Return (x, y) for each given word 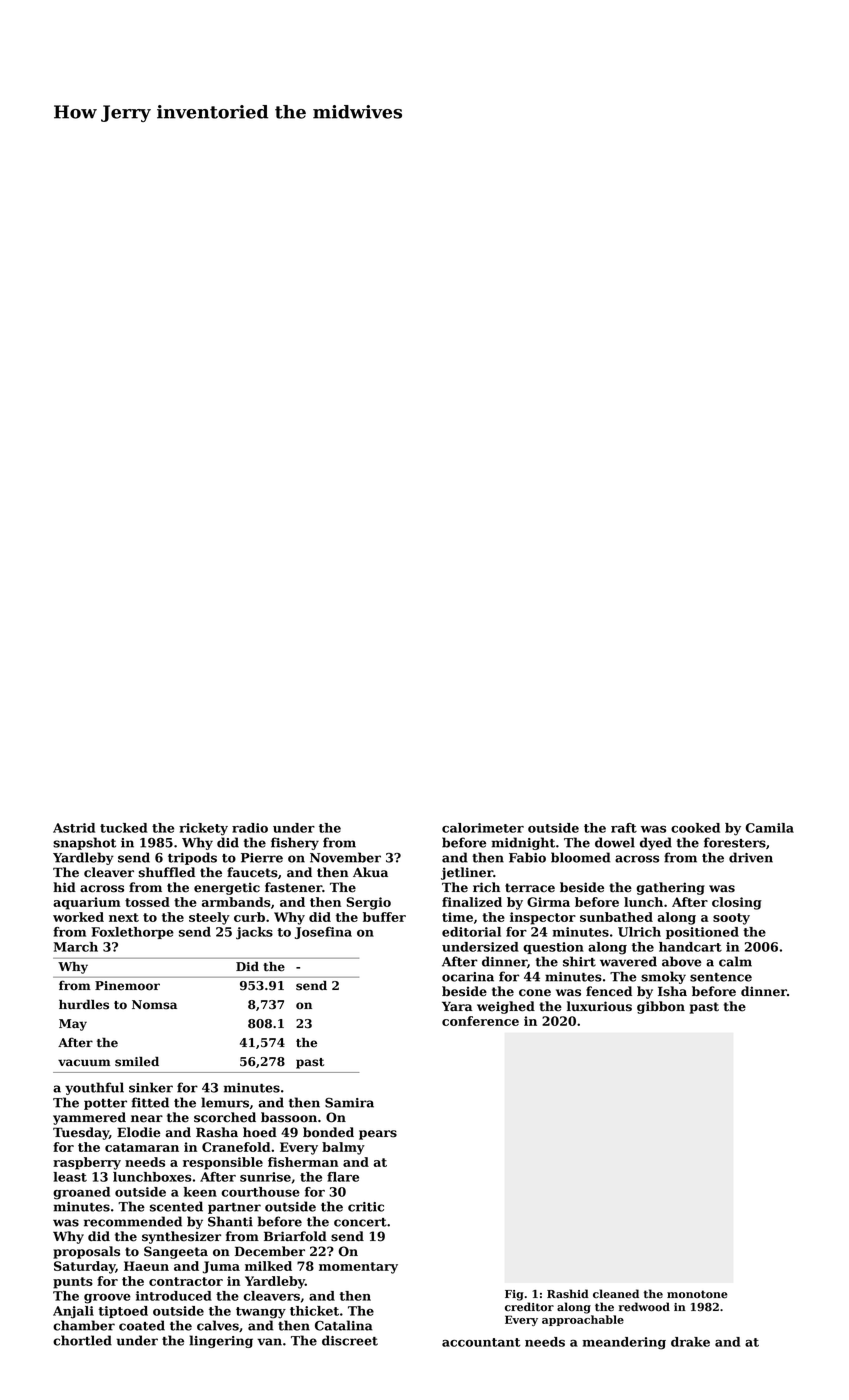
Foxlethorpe (132, 933)
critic (366, 1207)
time (457, 917)
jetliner (467, 873)
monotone (697, 1294)
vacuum (84, 1063)
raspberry (87, 1163)
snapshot (84, 843)
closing (737, 903)
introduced (174, 1296)
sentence (721, 977)
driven (751, 857)
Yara (457, 1006)
